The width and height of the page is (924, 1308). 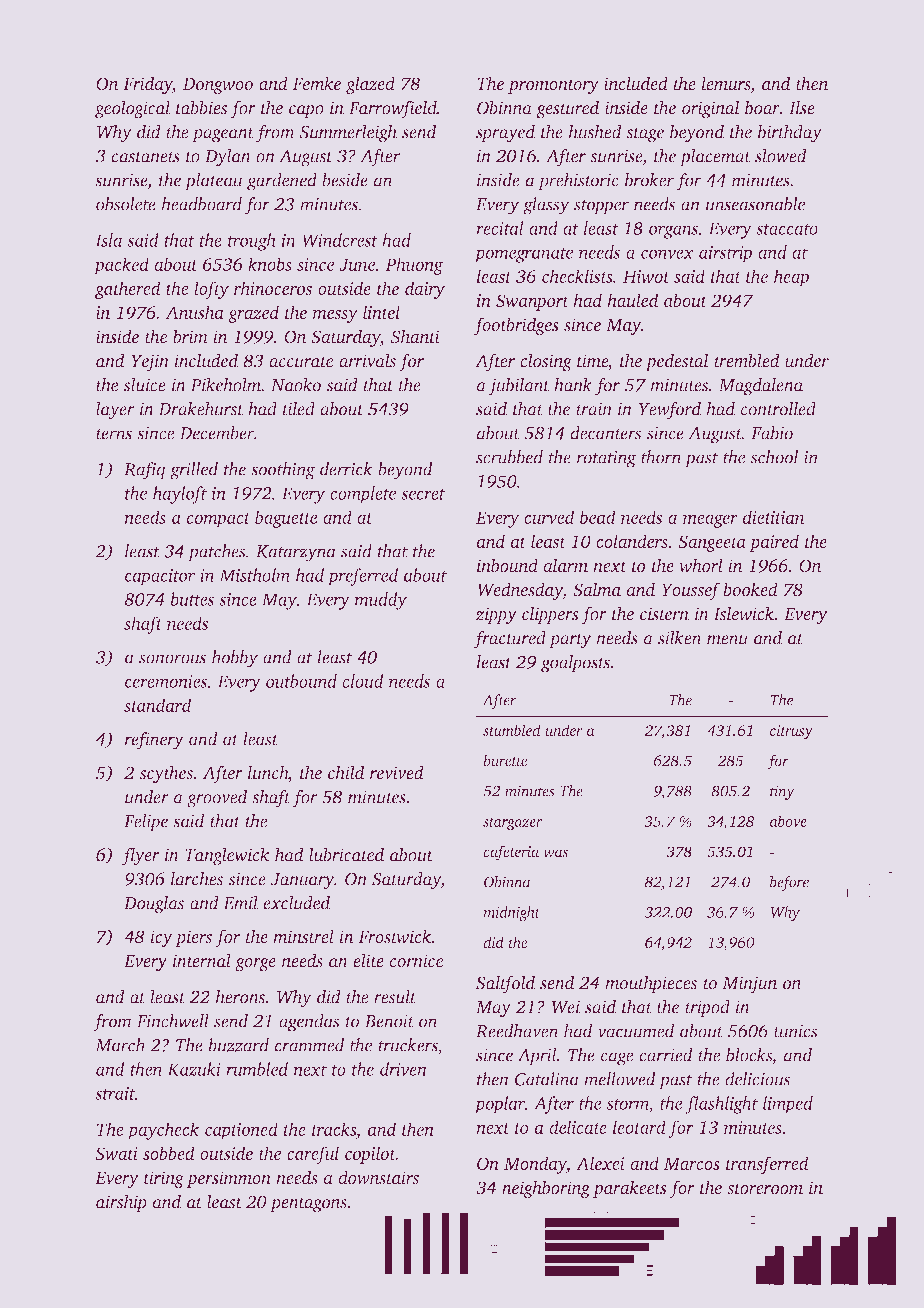 I want to click on Dongwoo, so click(x=218, y=85).
